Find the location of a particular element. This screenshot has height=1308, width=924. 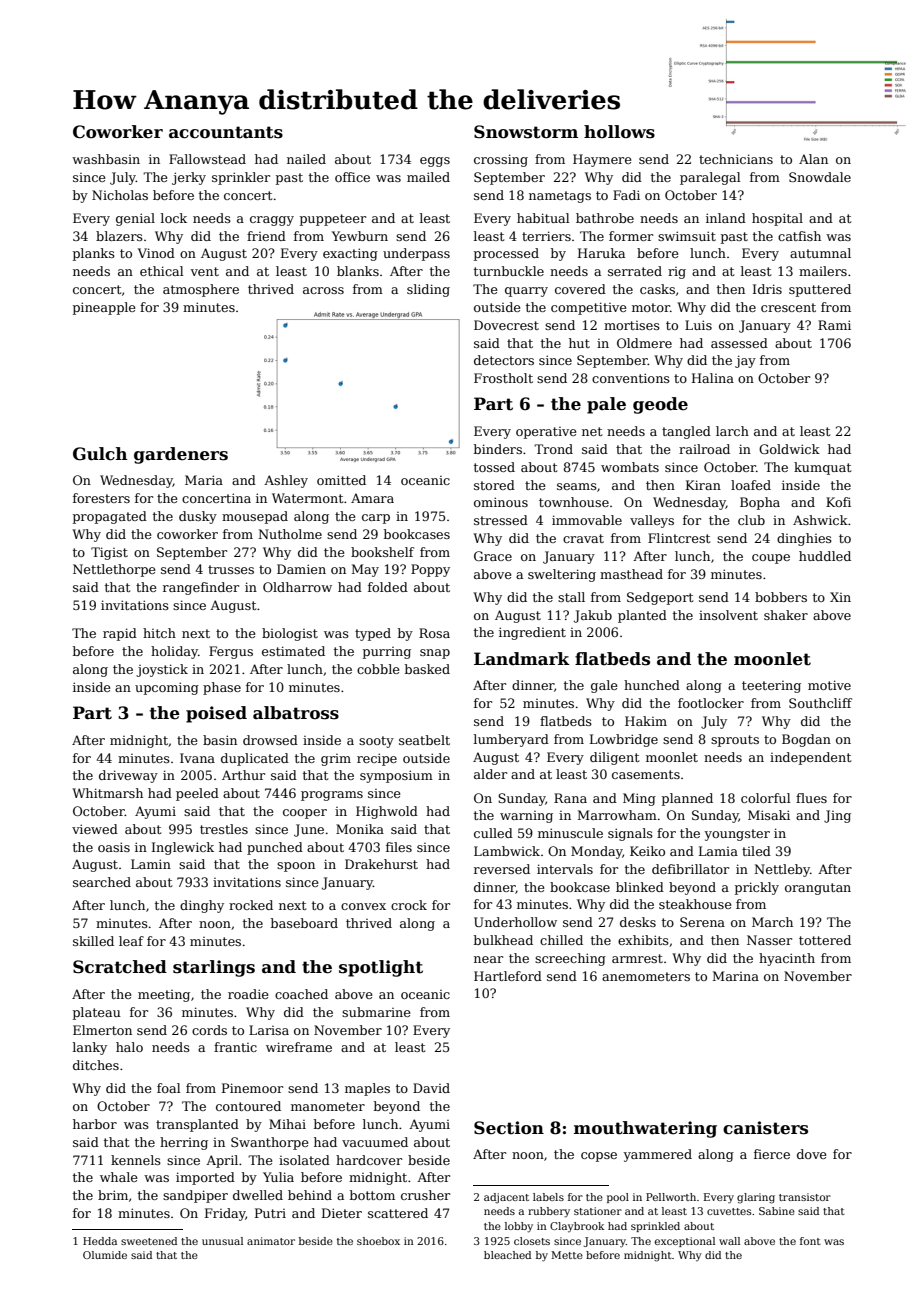

culled is located at coordinates (493, 833).
